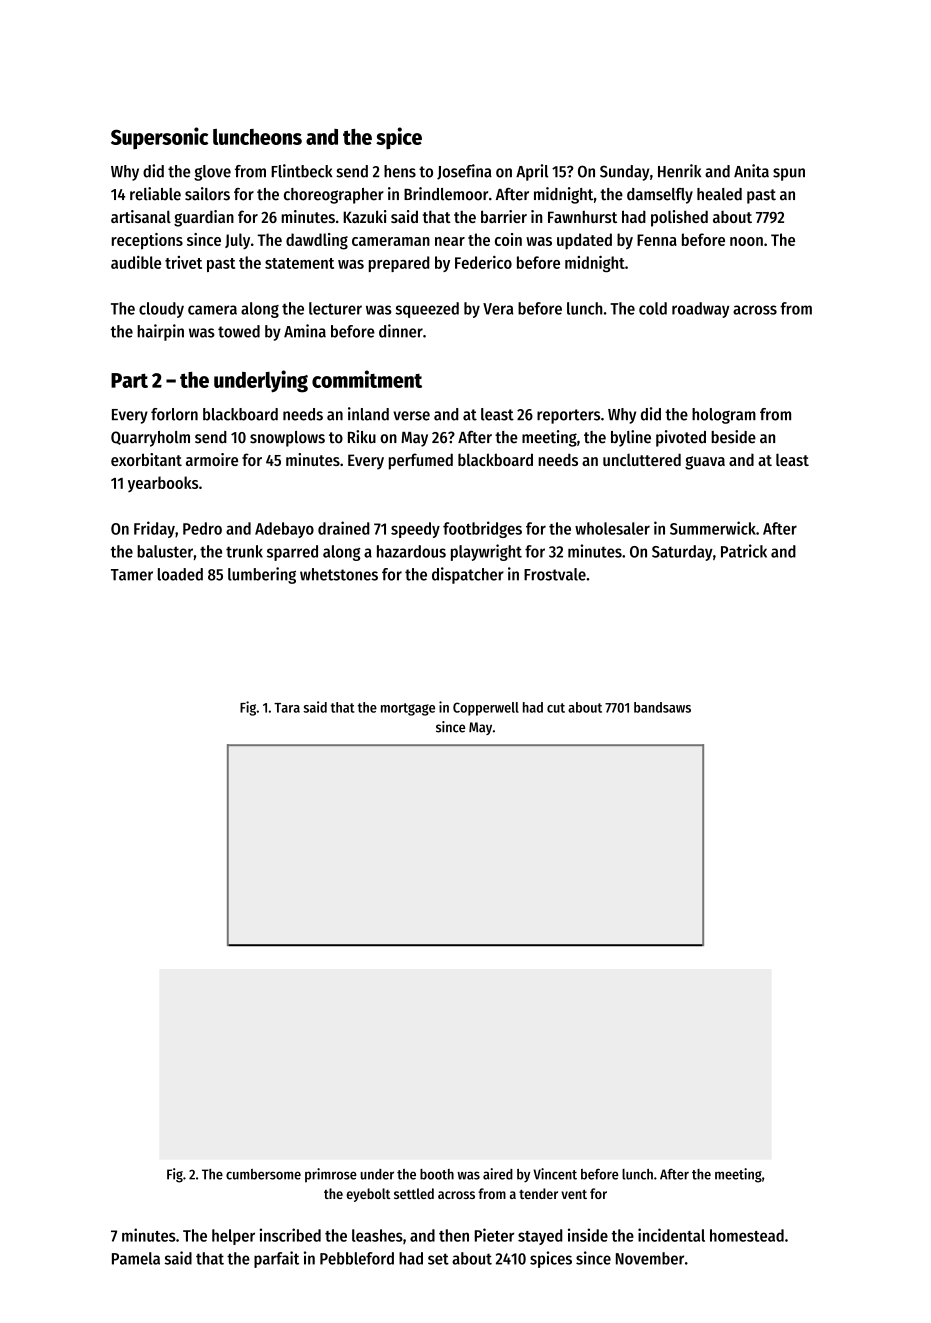 The height and width of the document is (1323, 931). What do you see at coordinates (276, 1259) in the document?
I see `parfait` at bounding box center [276, 1259].
